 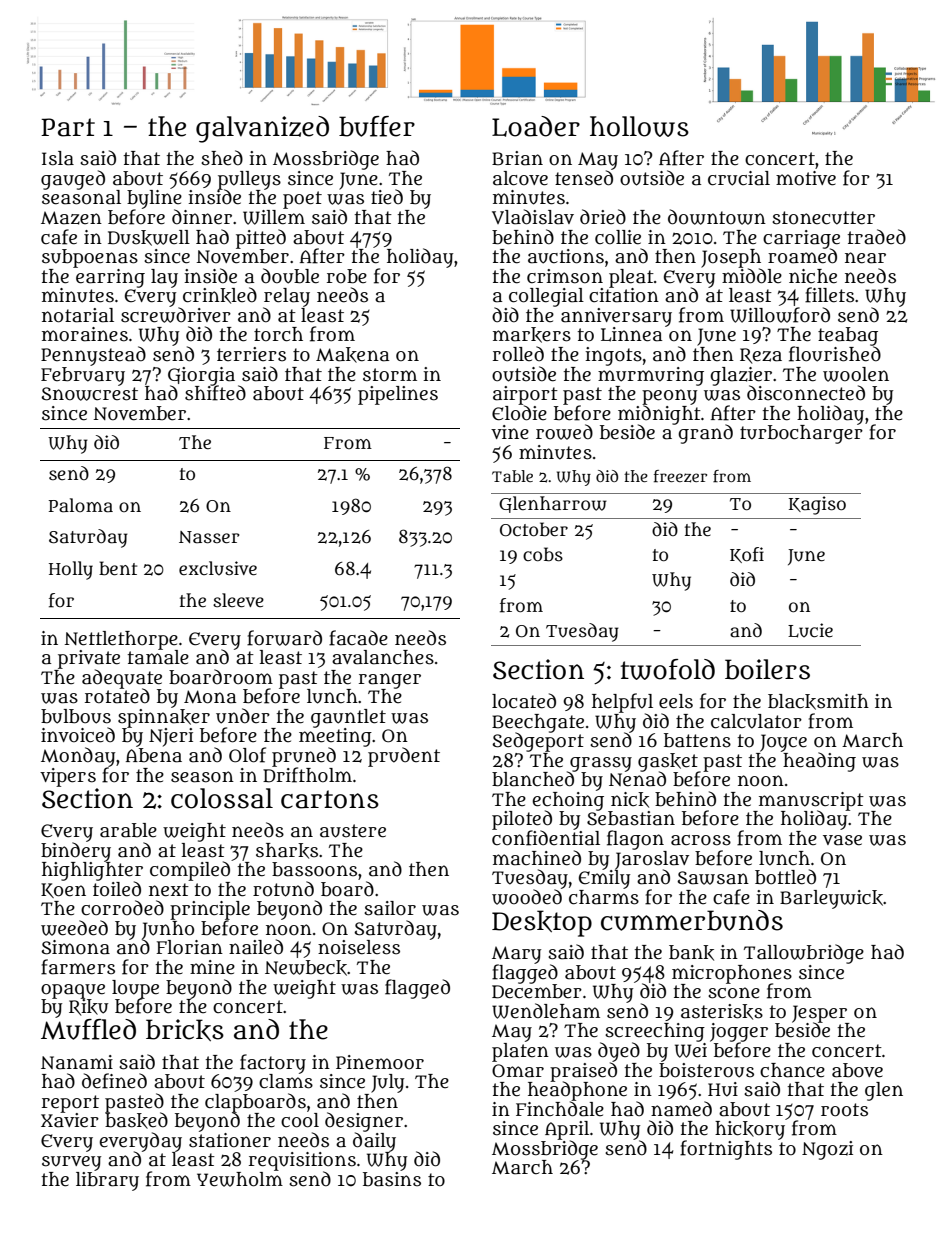 I want to click on Loader, so click(x=536, y=126).
